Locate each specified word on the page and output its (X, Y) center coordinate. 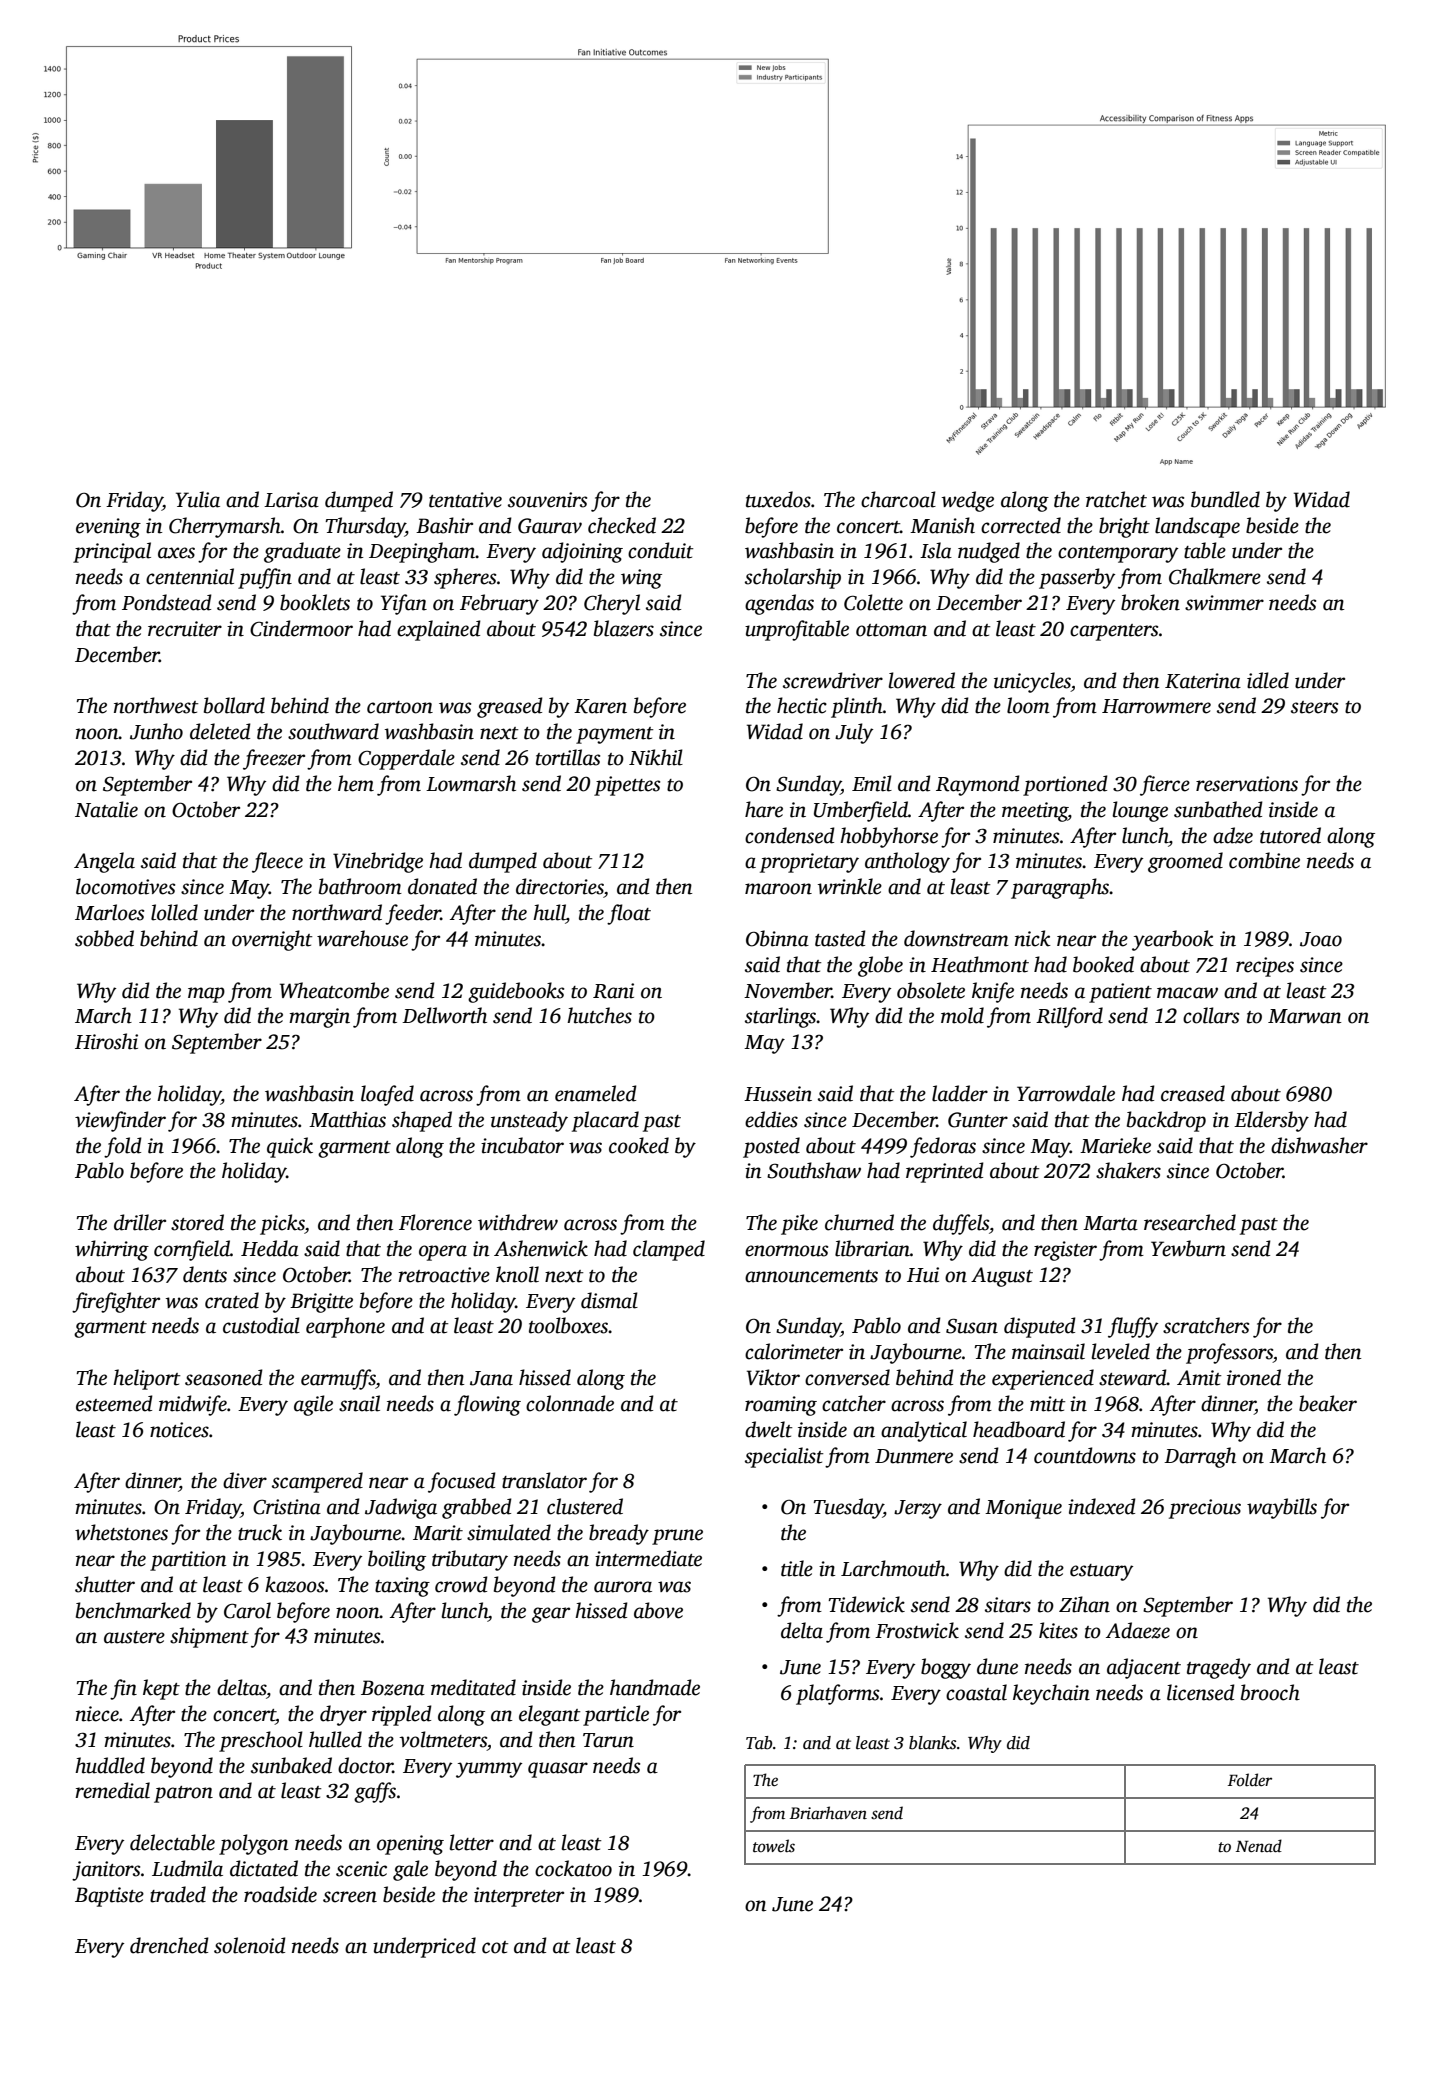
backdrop (1166, 1121)
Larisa (291, 500)
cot (495, 1947)
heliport (146, 1379)
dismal (609, 1300)
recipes (1265, 967)
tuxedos (778, 499)
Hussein (778, 1094)
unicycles (1032, 682)
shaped (422, 1121)
